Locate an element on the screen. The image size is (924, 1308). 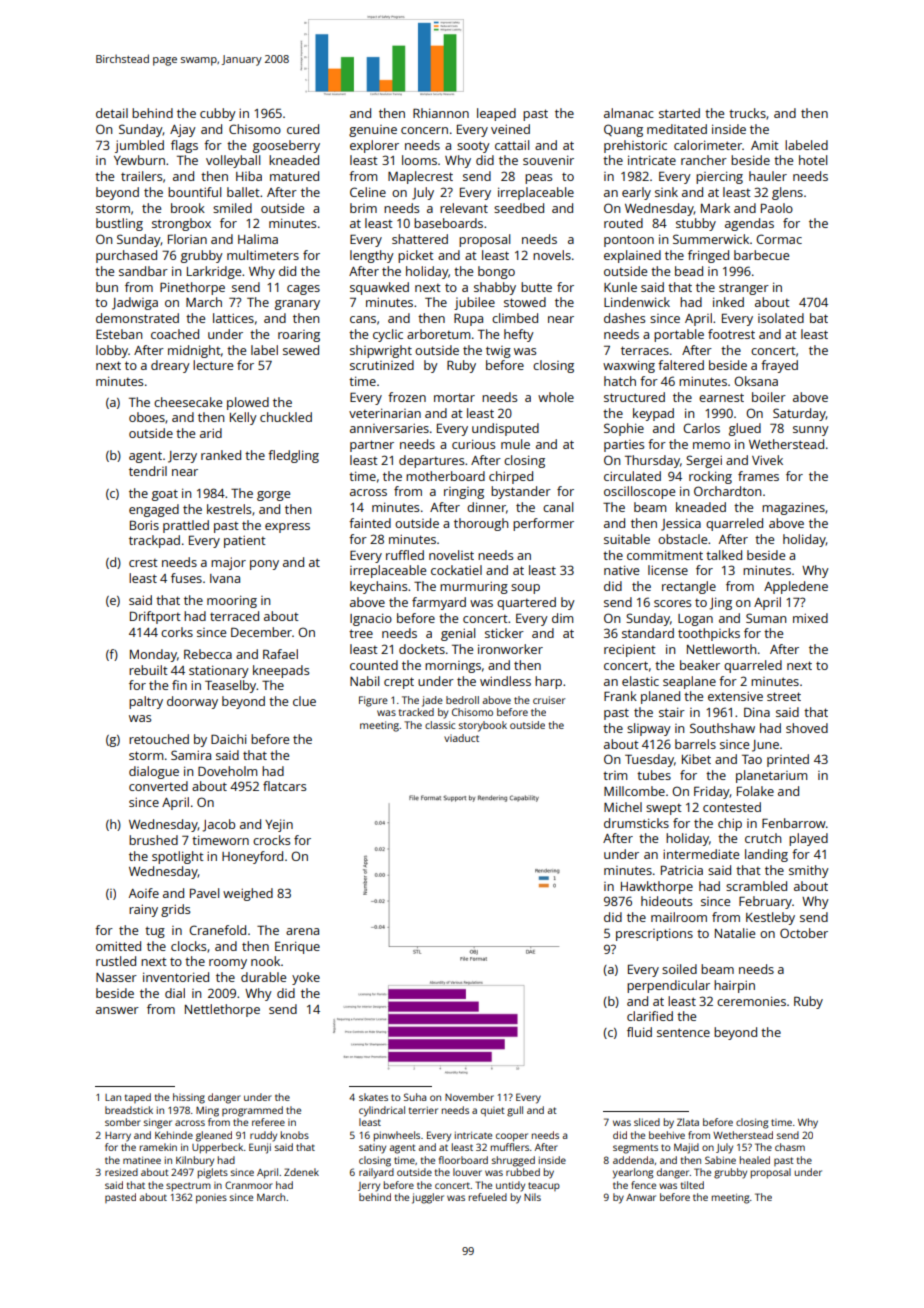
picket is located at coordinates (416, 256).
